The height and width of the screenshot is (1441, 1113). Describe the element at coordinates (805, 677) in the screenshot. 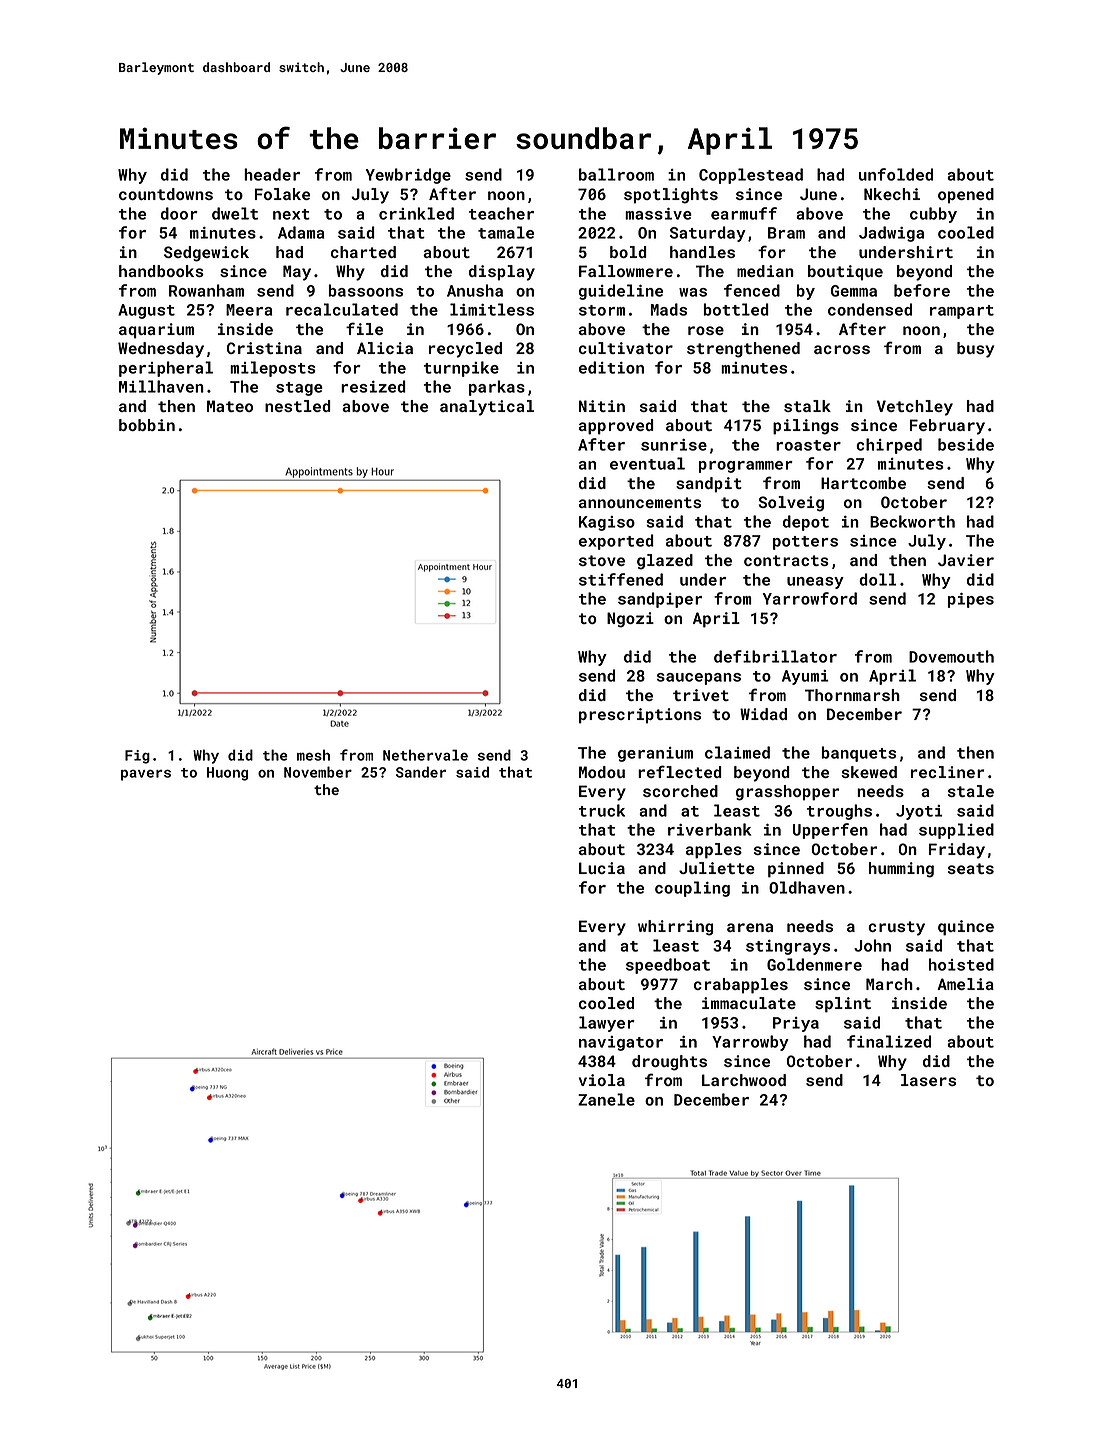

I see `Ayumi` at that location.
